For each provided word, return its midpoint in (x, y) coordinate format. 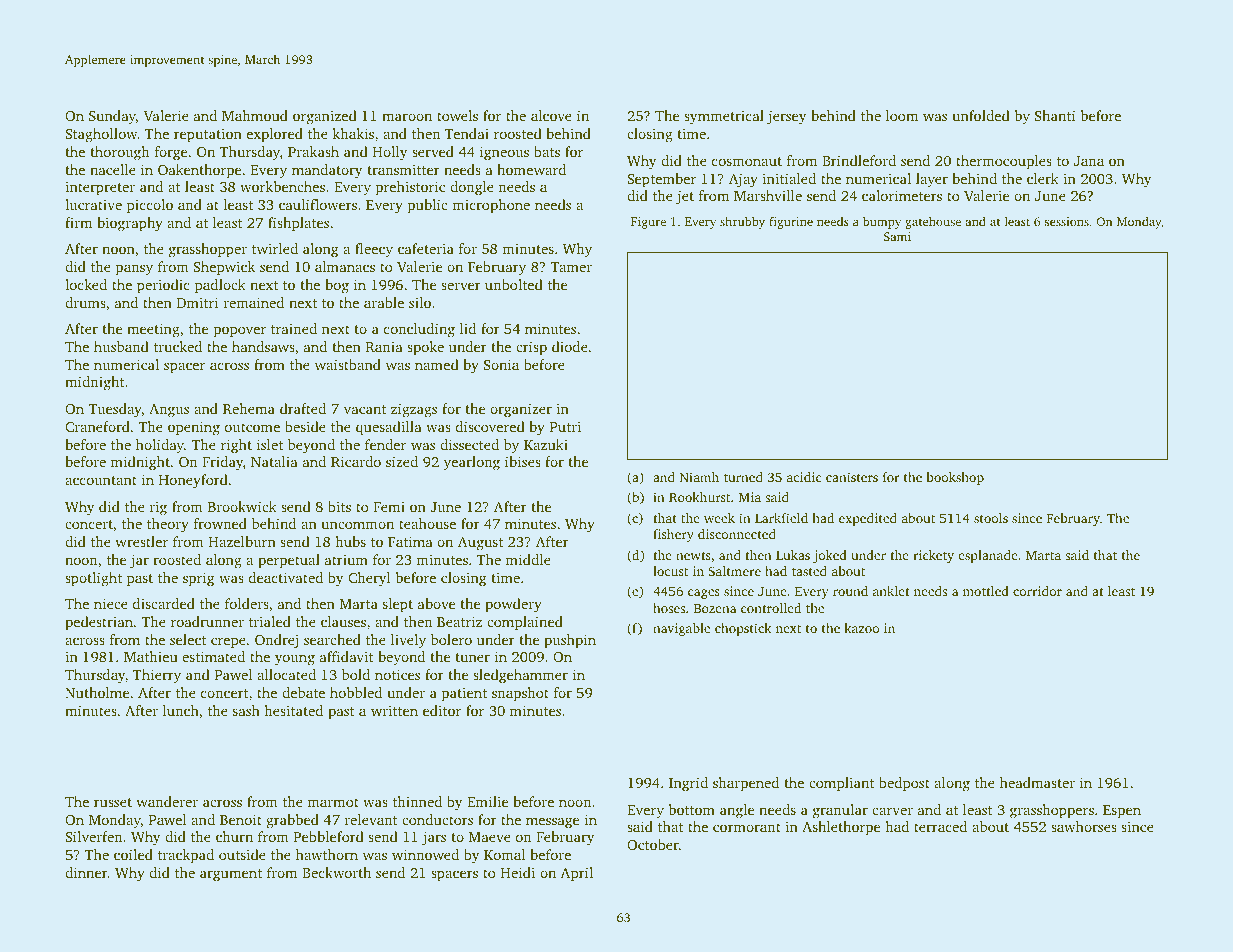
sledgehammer (520, 676)
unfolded (981, 115)
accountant (101, 480)
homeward (531, 169)
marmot (333, 802)
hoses (669, 608)
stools (991, 518)
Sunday (112, 117)
